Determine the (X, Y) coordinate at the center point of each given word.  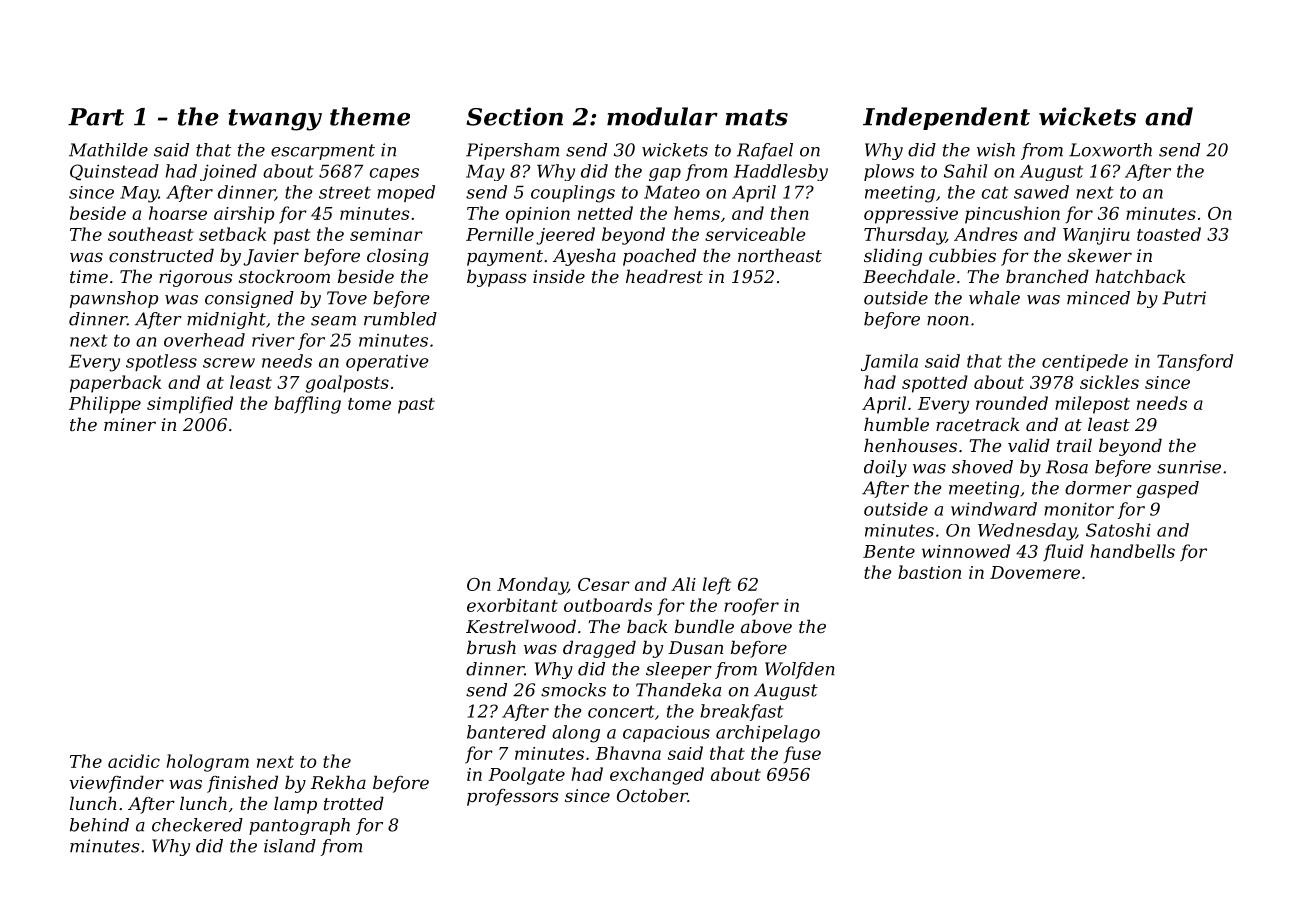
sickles (1109, 382)
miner (130, 424)
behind (99, 825)
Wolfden (800, 670)
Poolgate (526, 776)
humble (896, 424)
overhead (204, 340)
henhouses (910, 445)
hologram (207, 763)
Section (514, 116)
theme (370, 116)
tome (369, 404)
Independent (946, 118)
